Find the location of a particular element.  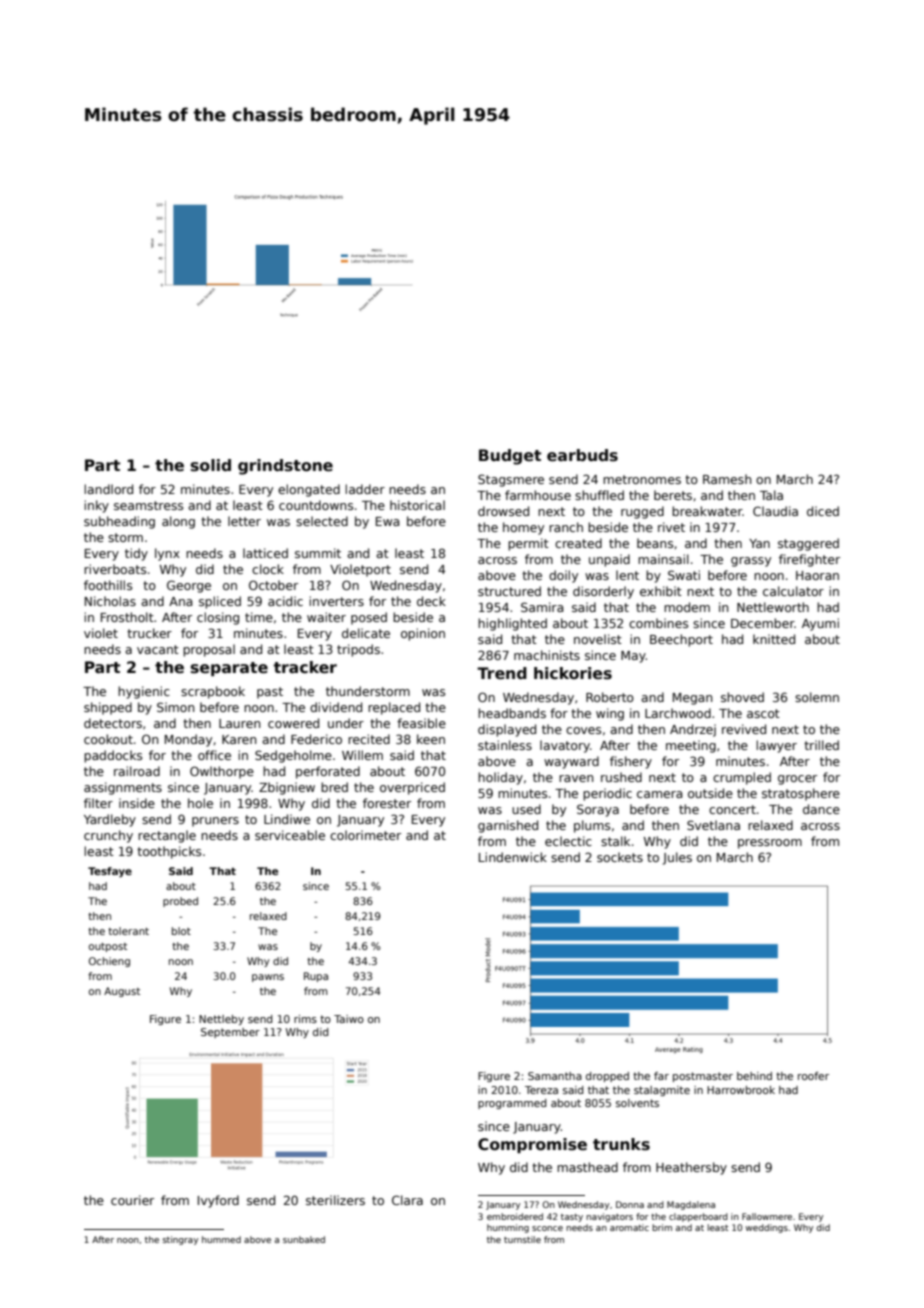

stingray is located at coordinates (180, 1240).
